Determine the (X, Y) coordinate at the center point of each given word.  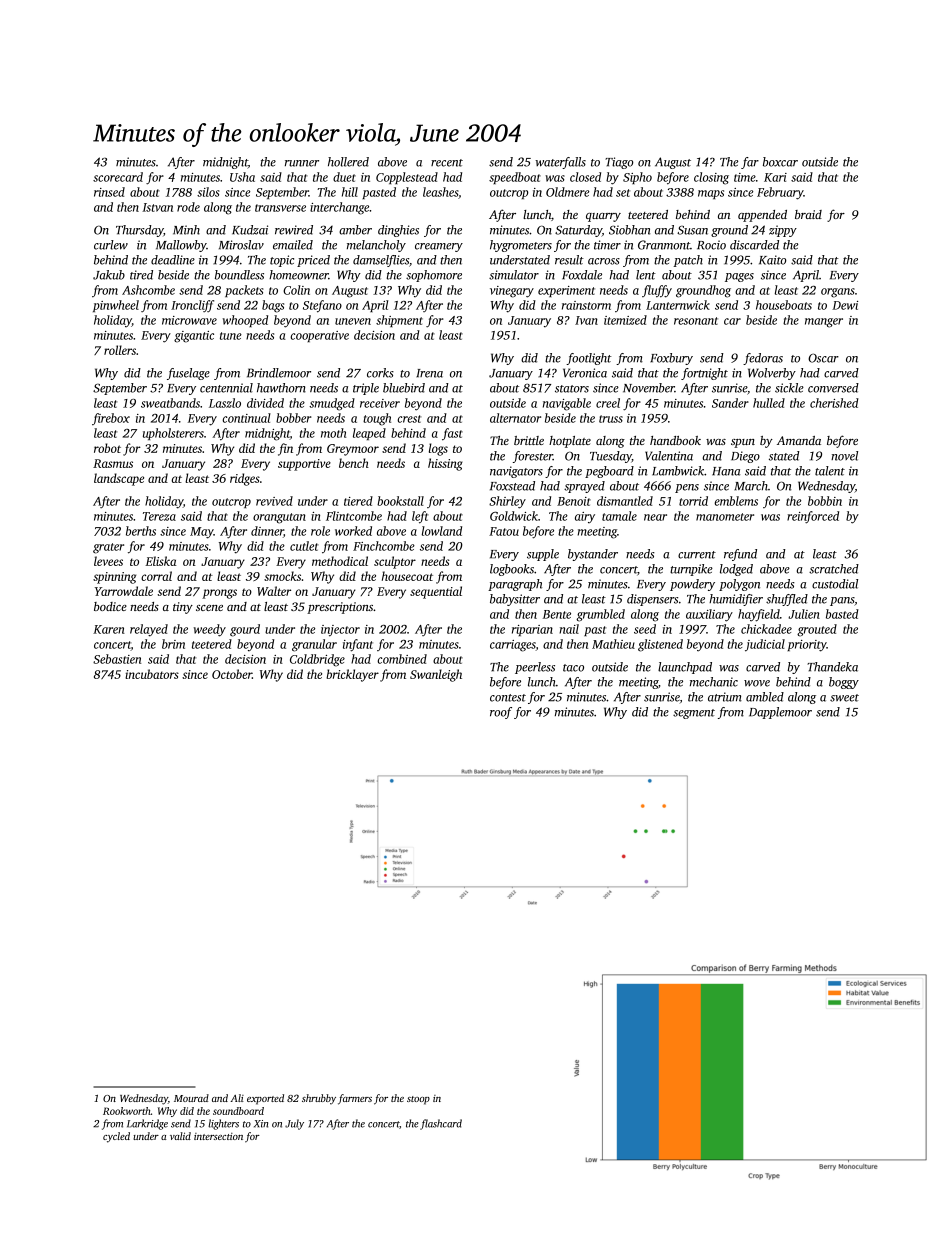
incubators (152, 674)
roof (501, 713)
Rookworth (127, 1111)
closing (711, 178)
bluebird (404, 388)
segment (694, 714)
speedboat (515, 178)
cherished (834, 403)
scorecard (118, 177)
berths (141, 531)
